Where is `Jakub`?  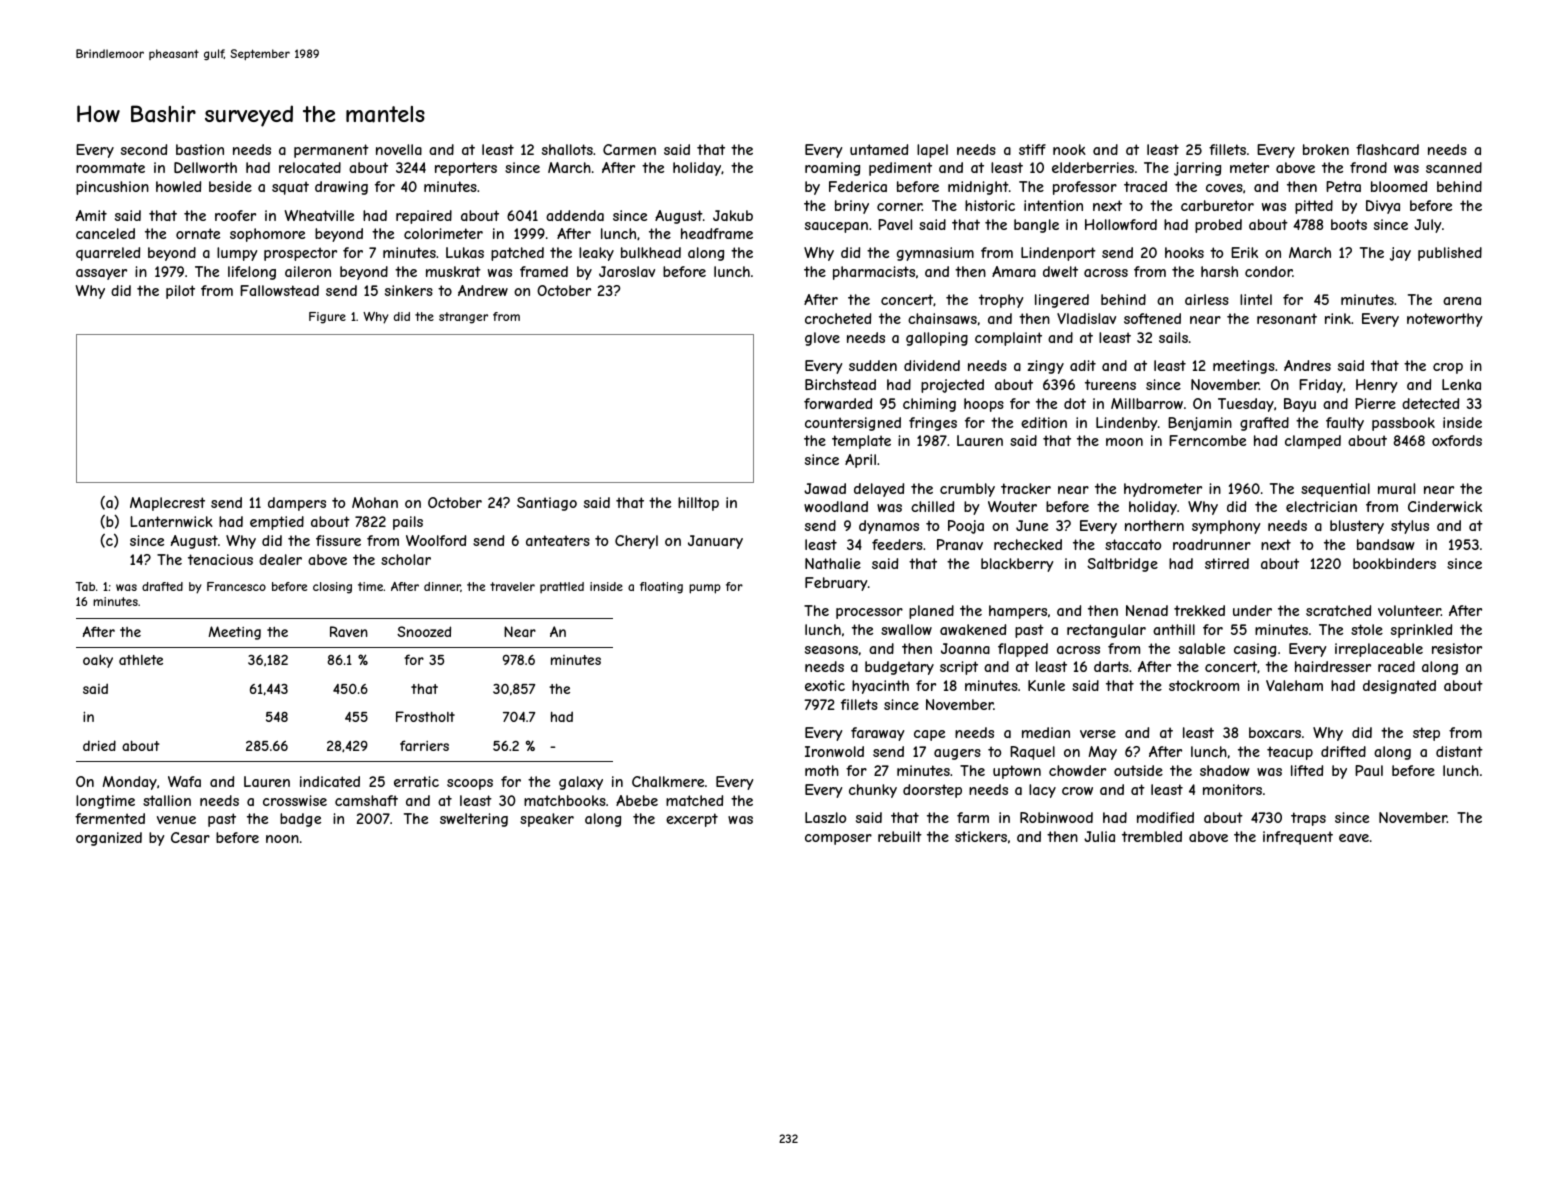 Jakub is located at coordinates (733, 215).
